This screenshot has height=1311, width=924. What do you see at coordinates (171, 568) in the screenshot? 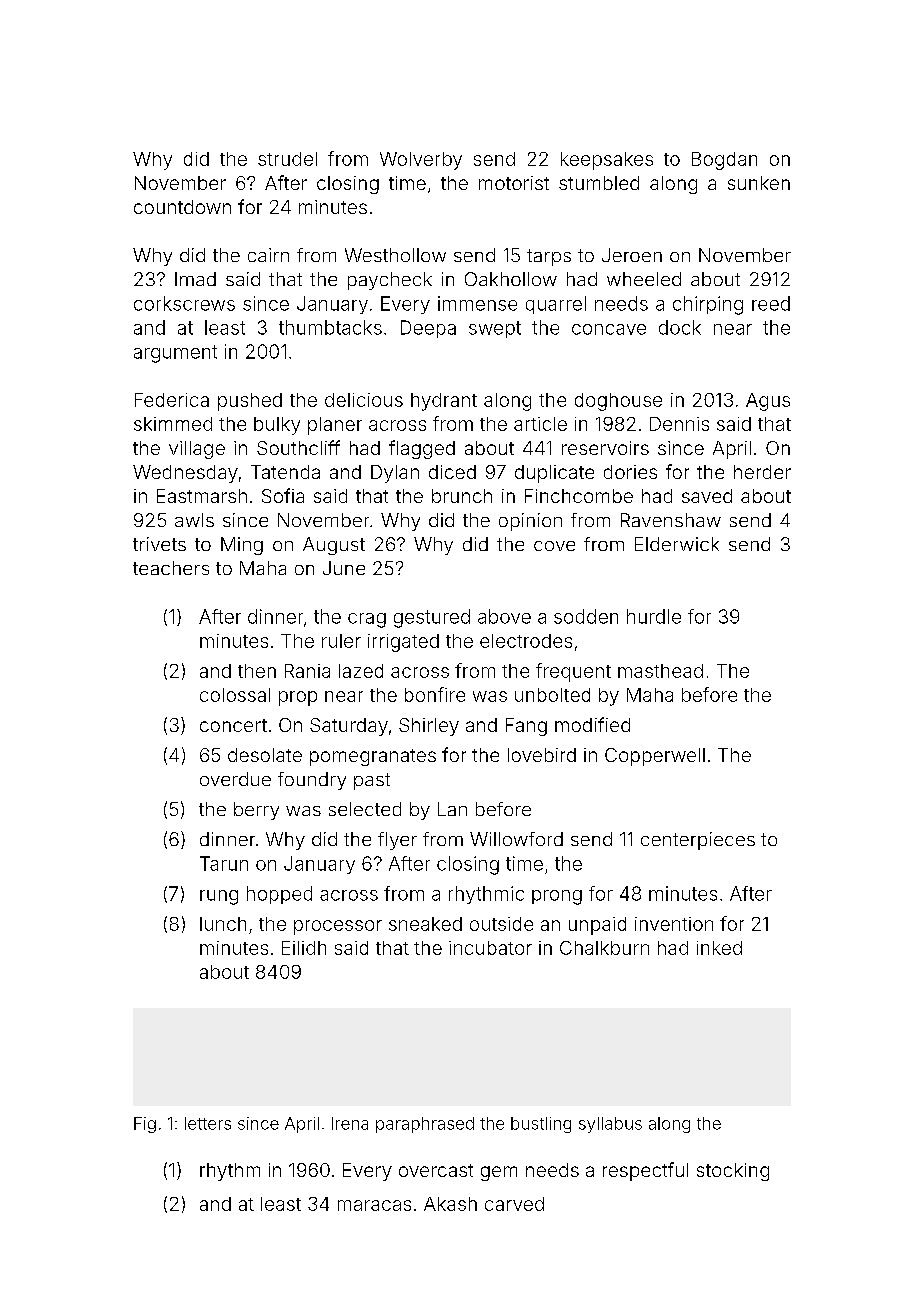
I see `teachers` at bounding box center [171, 568].
